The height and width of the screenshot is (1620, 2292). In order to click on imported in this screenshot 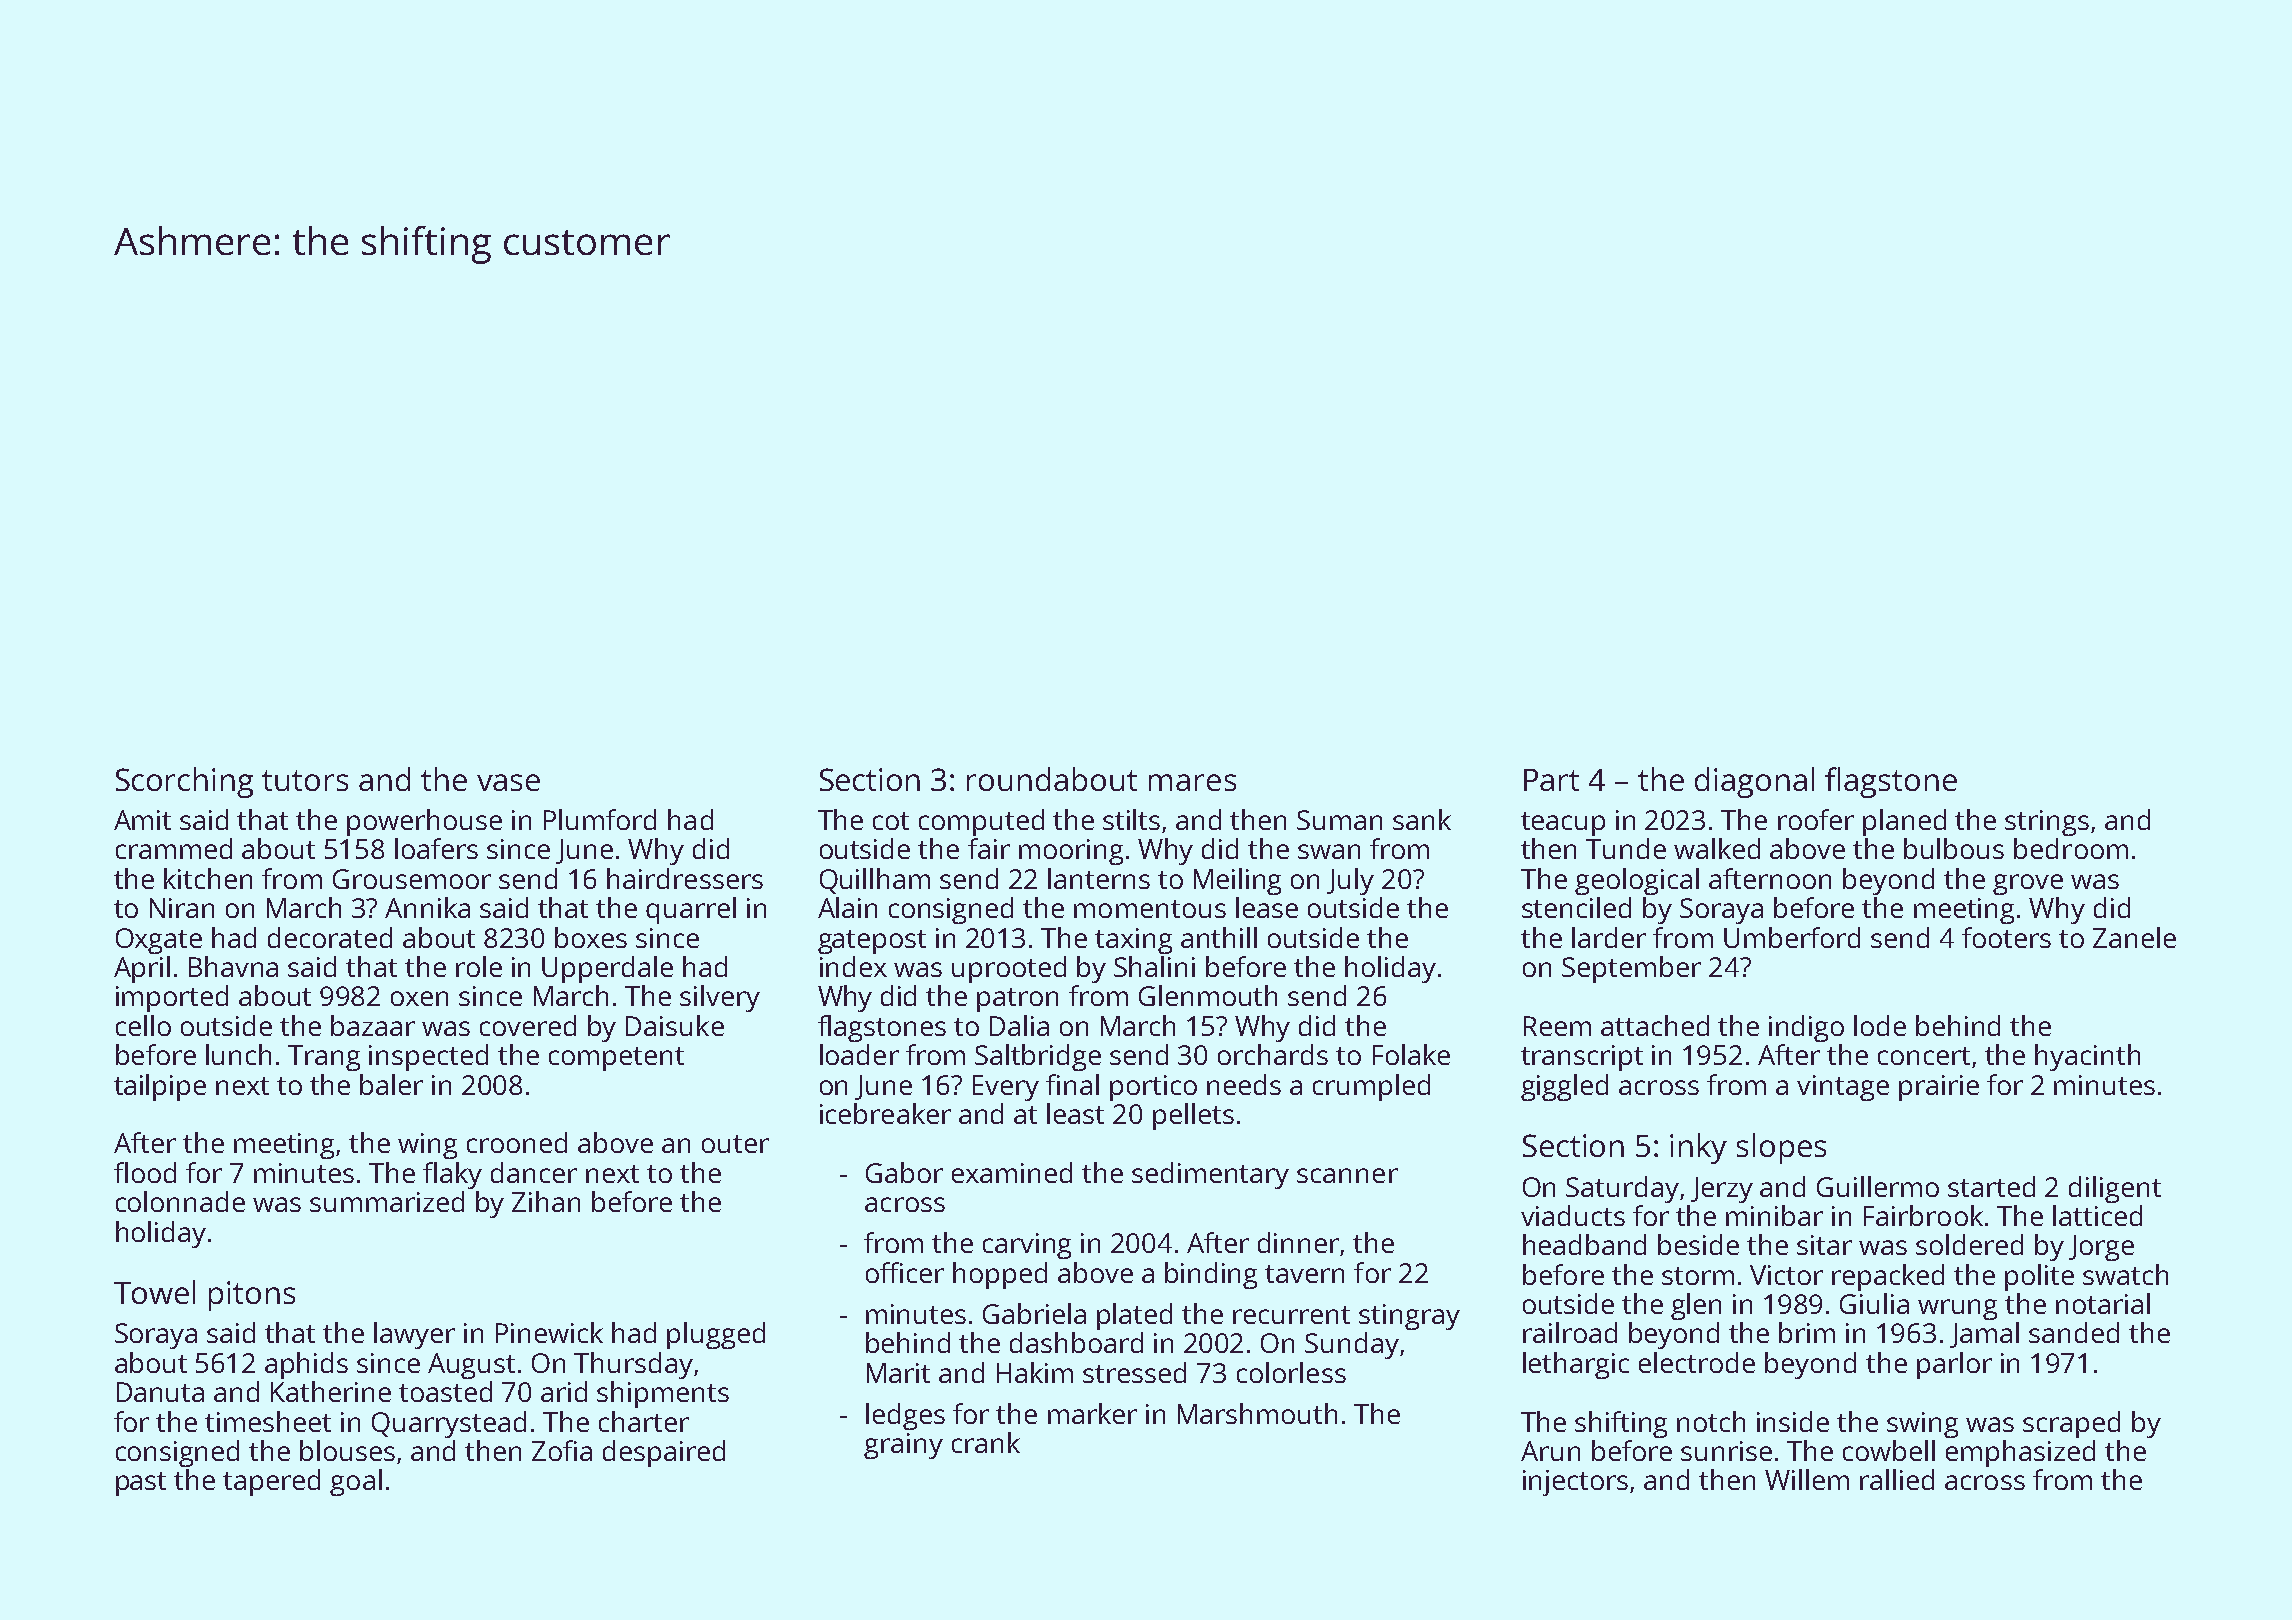, I will do `click(172, 998)`.
